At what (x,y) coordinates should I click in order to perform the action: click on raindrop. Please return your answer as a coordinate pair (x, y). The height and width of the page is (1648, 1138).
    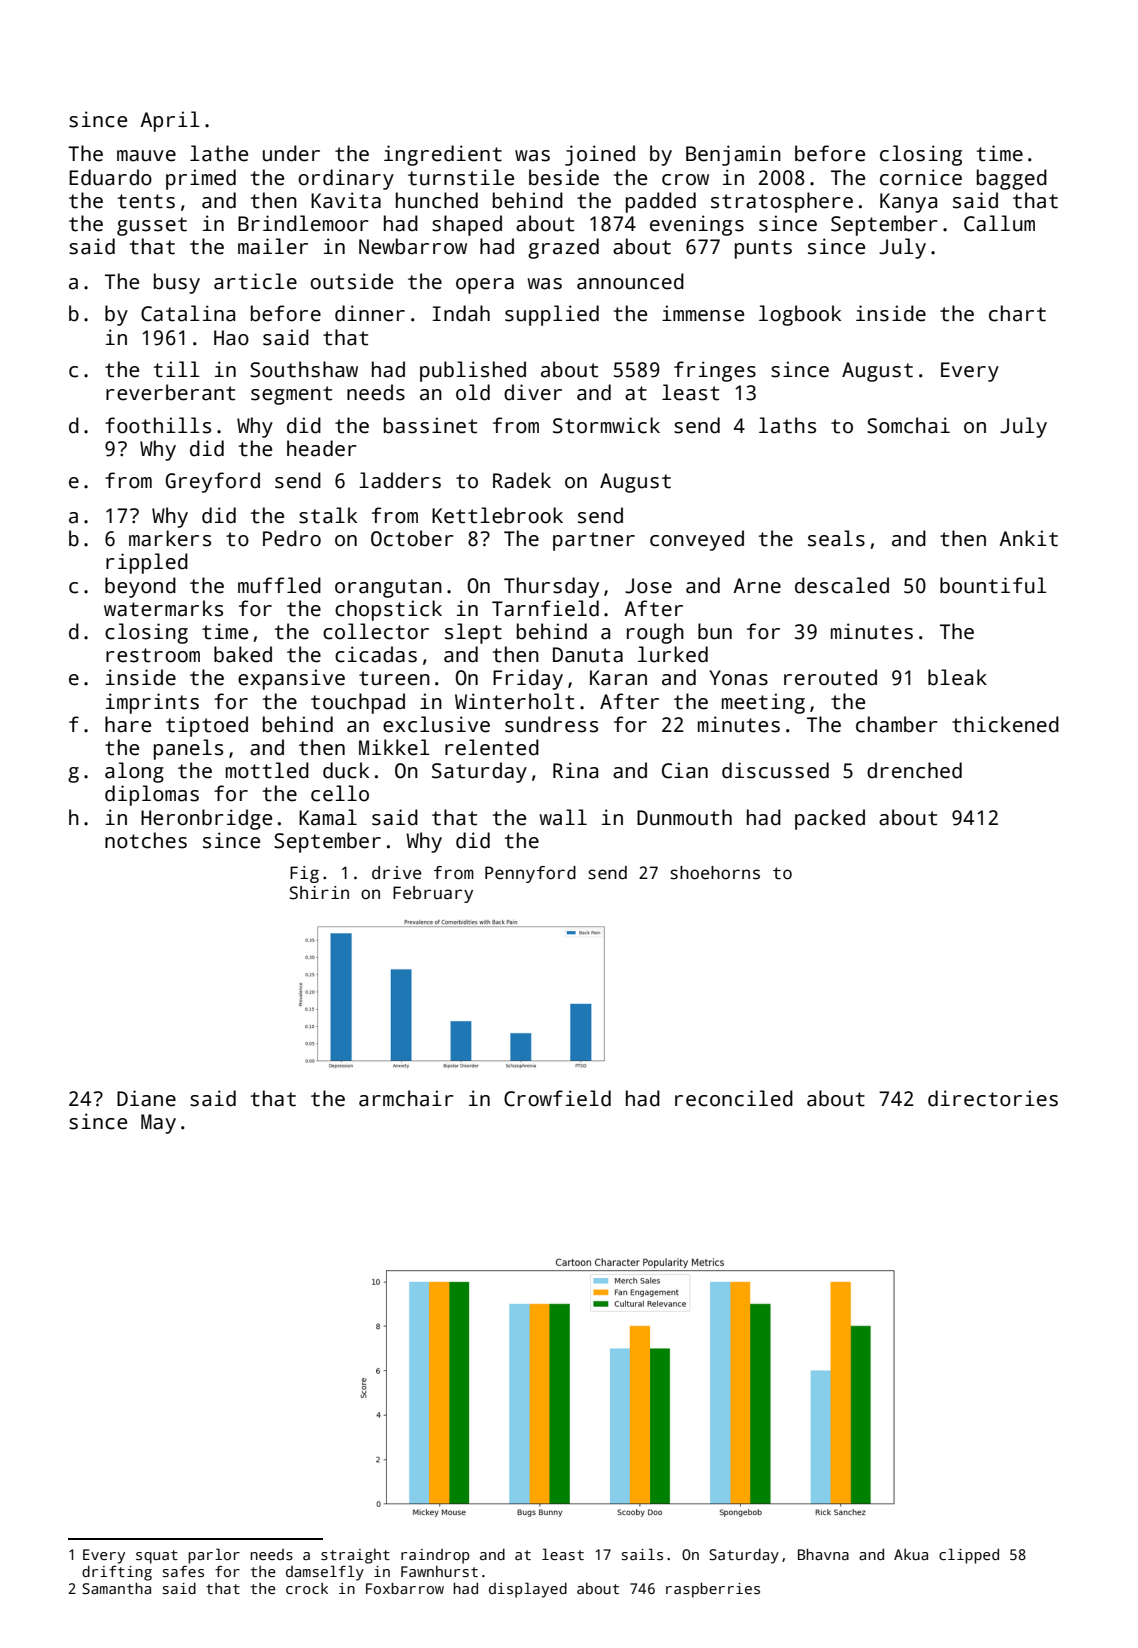
    Looking at the image, I should click on (435, 1556).
